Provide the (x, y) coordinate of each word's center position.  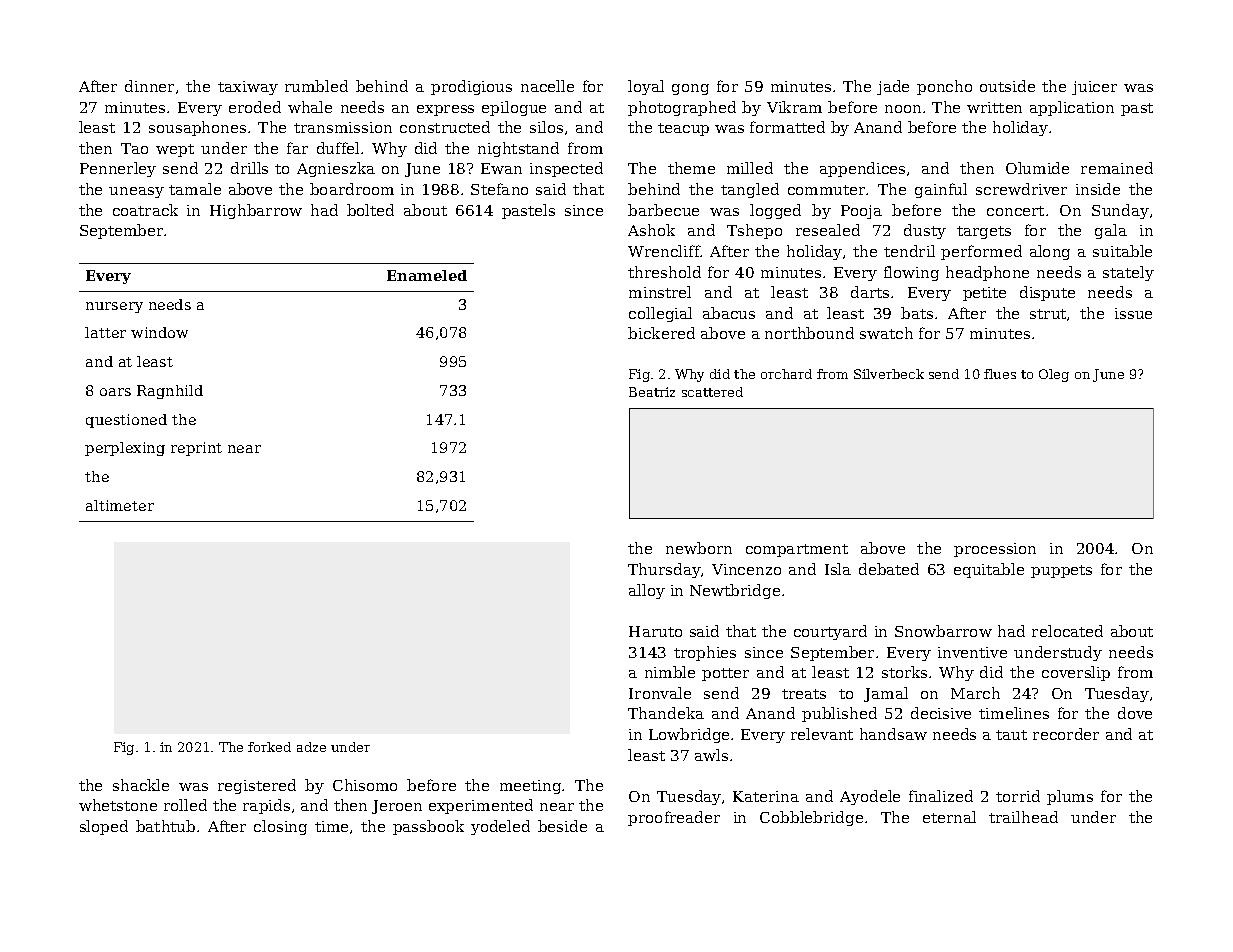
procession (995, 550)
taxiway (248, 88)
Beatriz (652, 392)
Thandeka (666, 713)
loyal (646, 87)
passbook (428, 827)
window (159, 332)
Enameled (427, 275)
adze (311, 747)
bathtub (165, 826)
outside (1007, 86)
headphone (987, 273)
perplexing (125, 449)
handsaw (893, 734)
